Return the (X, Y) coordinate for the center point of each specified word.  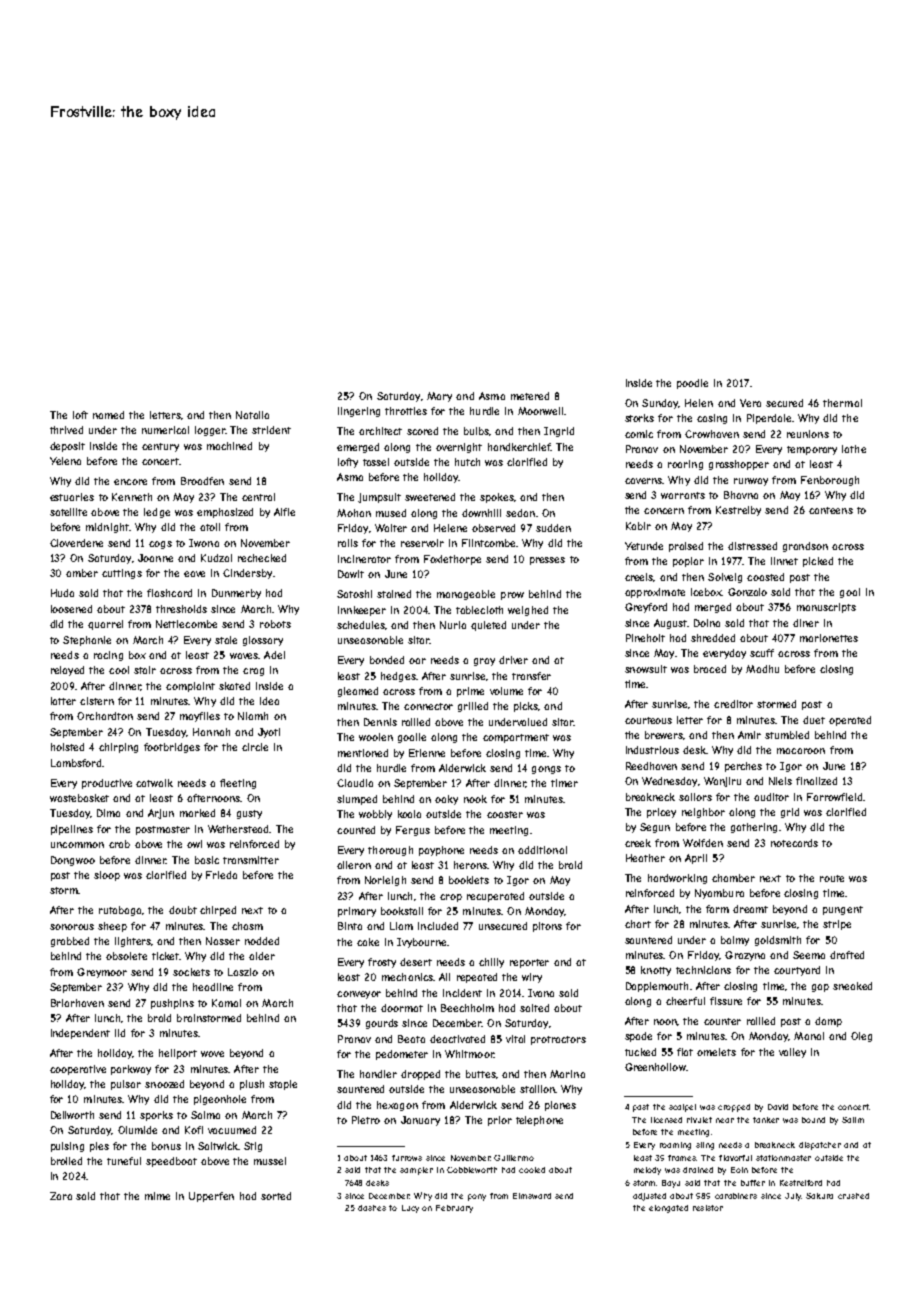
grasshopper (739, 465)
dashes (372, 1208)
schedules (361, 625)
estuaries (72, 497)
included (438, 926)
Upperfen (211, 1197)
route (832, 878)
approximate (655, 593)
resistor (708, 1208)
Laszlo (243, 972)
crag (253, 672)
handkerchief (519, 447)
